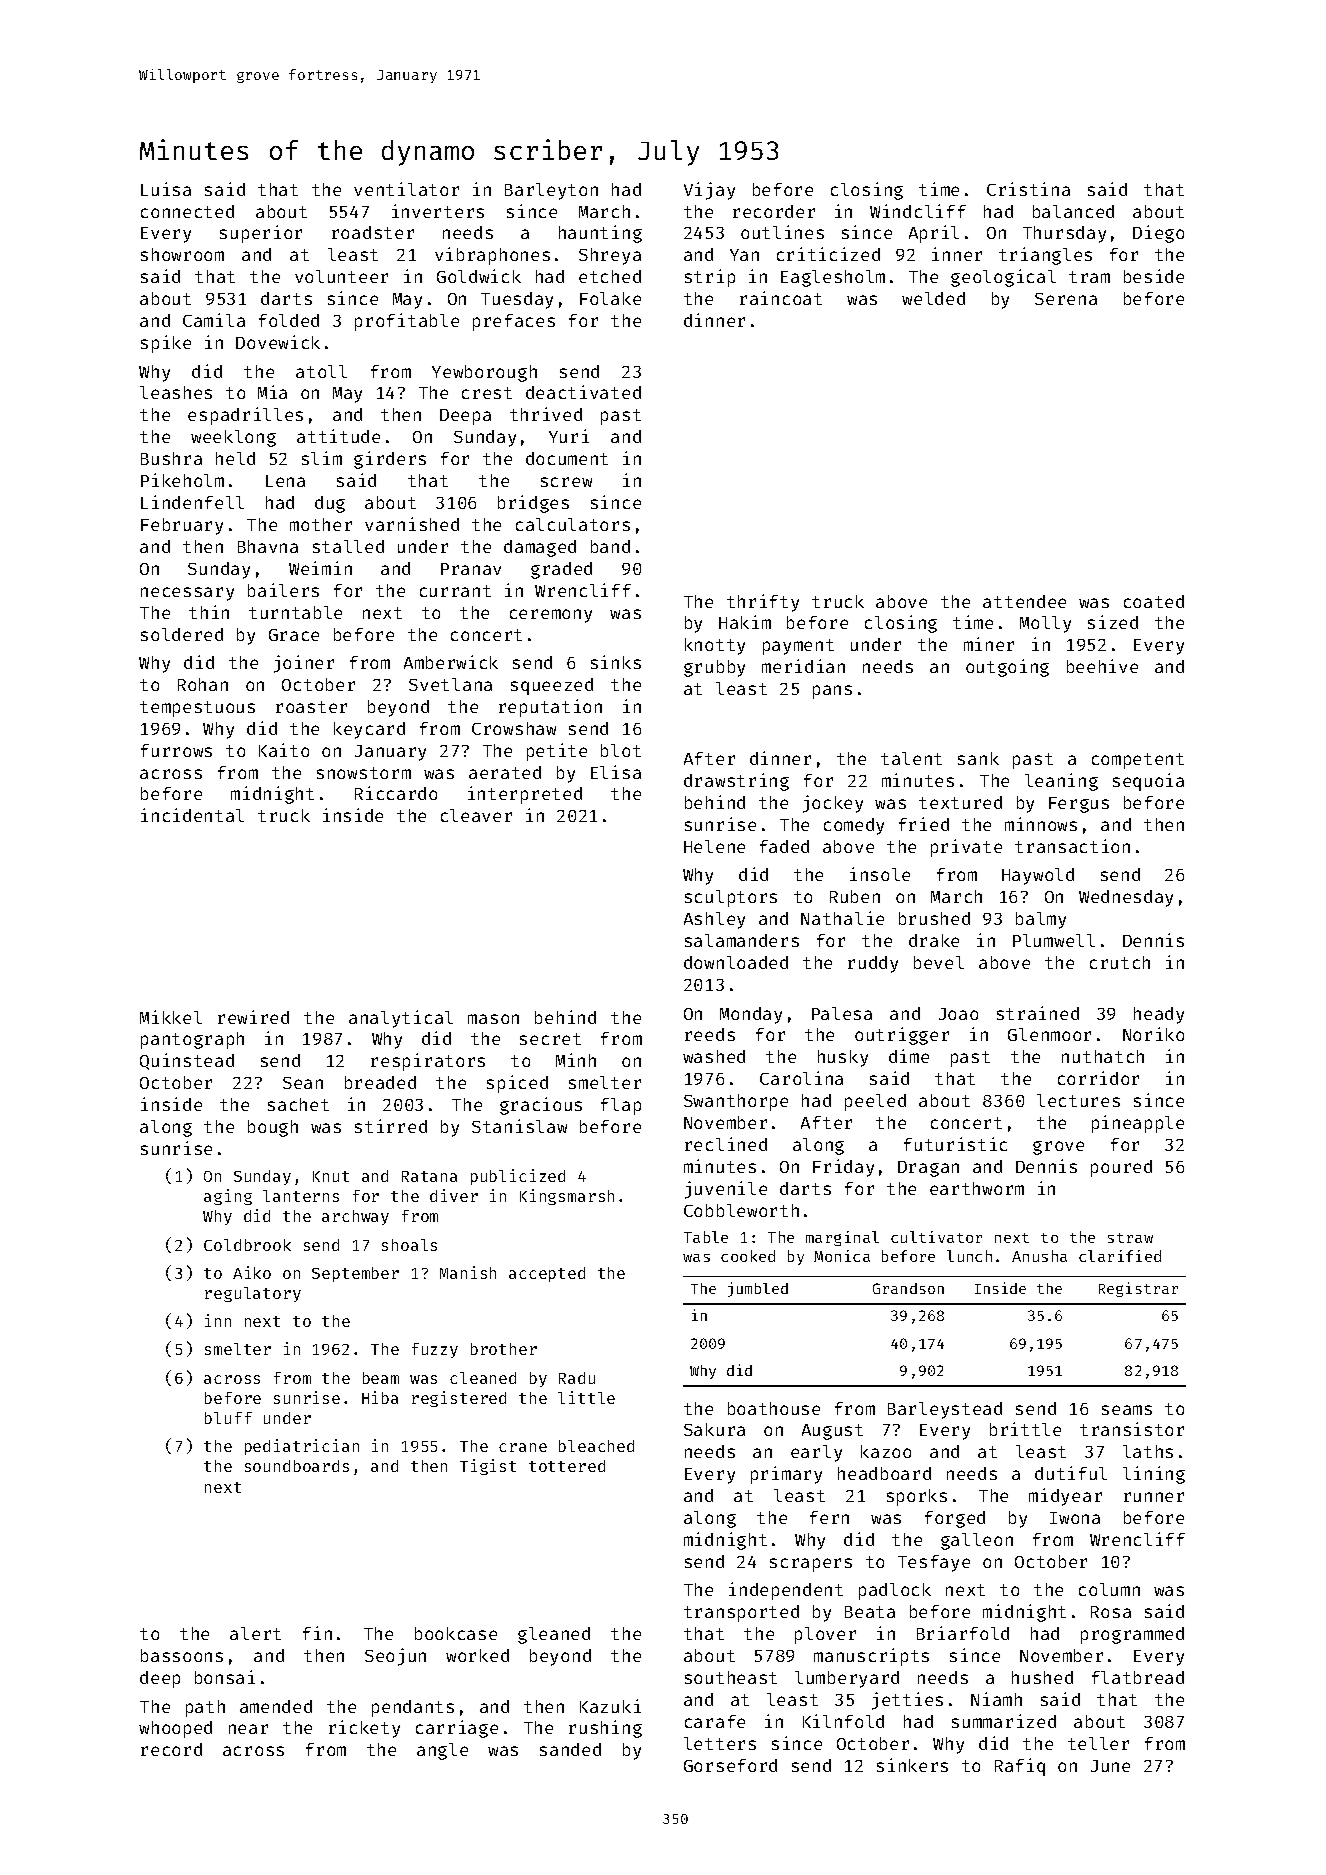 The height and width of the page is (1875, 1326). I want to click on incidental, so click(192, 815).
